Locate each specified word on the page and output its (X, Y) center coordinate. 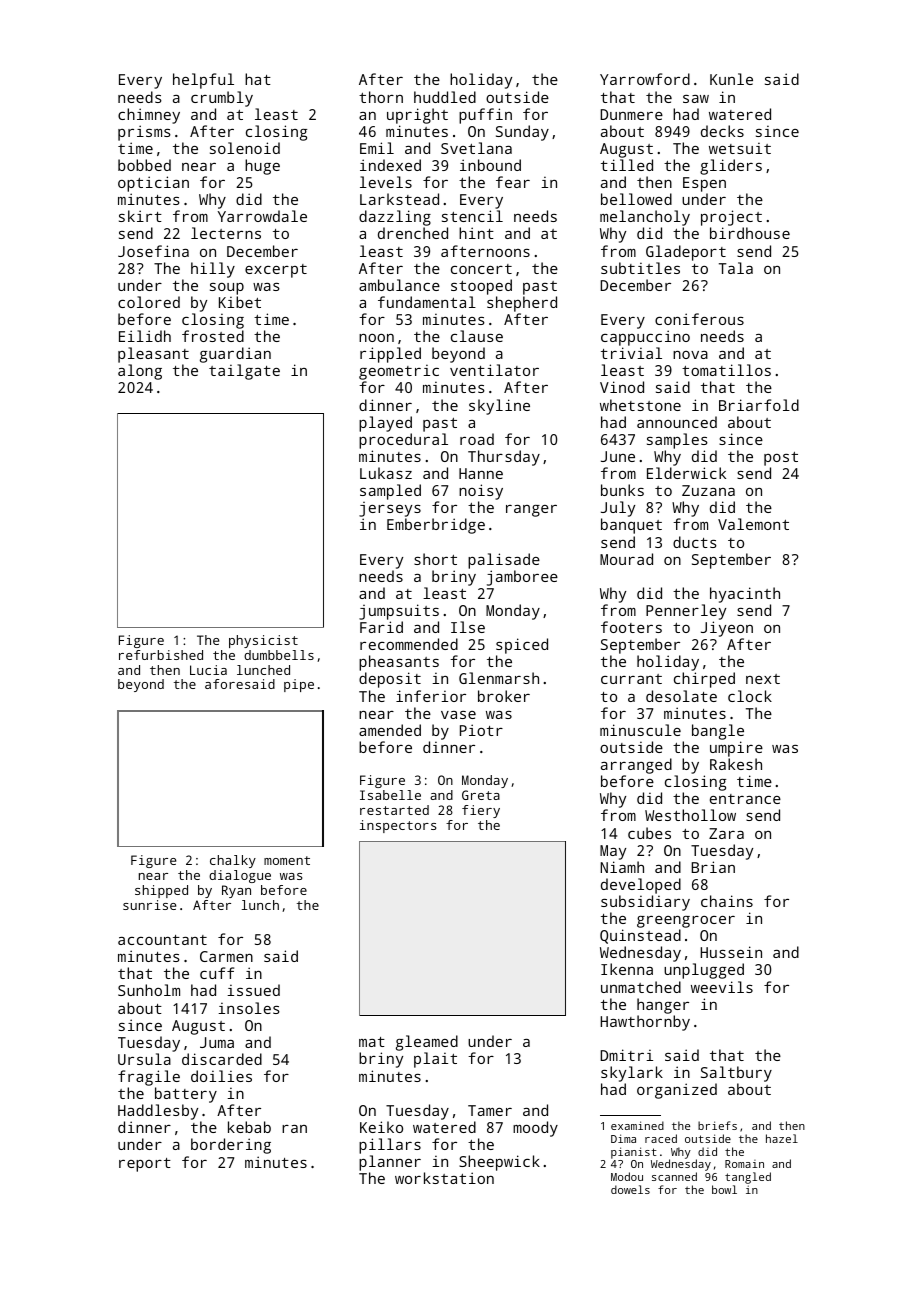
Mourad (626, 559)
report (145, 1165)
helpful (203, 81)
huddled (445, 97)
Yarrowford (645, 79)
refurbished (161, 655)
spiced (522, 646)
